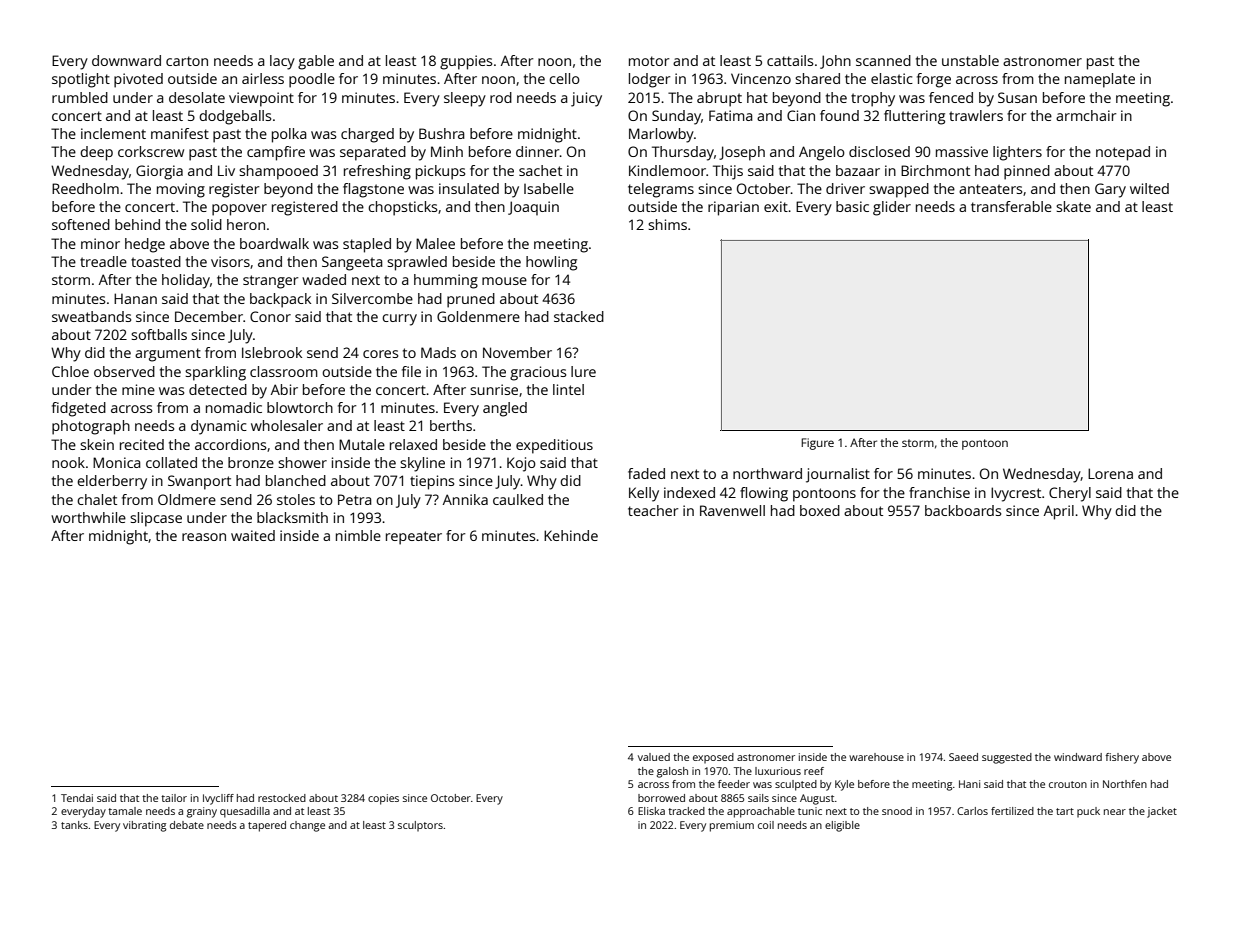 The image size is (1233, 952). What do you see at coordinates (74, 825) in the screenshot?
I see `tanks` at bounding box center [74, 825].
